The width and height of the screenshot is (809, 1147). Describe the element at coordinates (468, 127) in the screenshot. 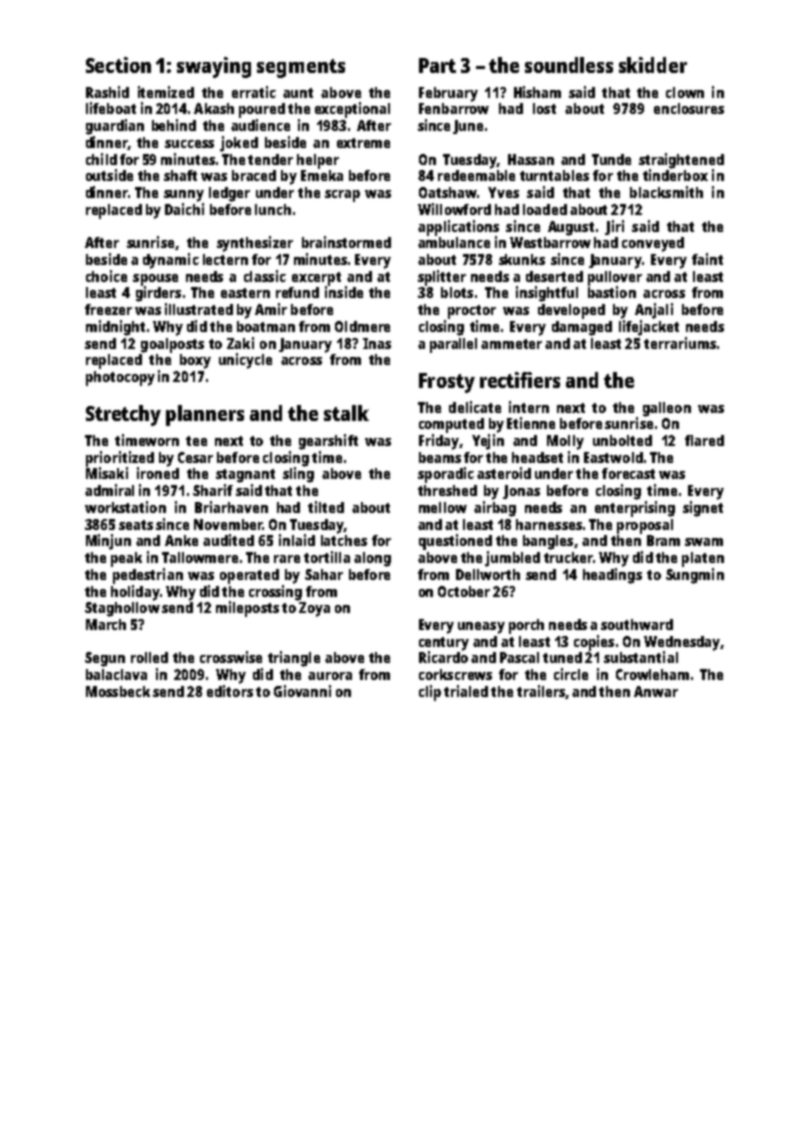

I see `June` at that location.
